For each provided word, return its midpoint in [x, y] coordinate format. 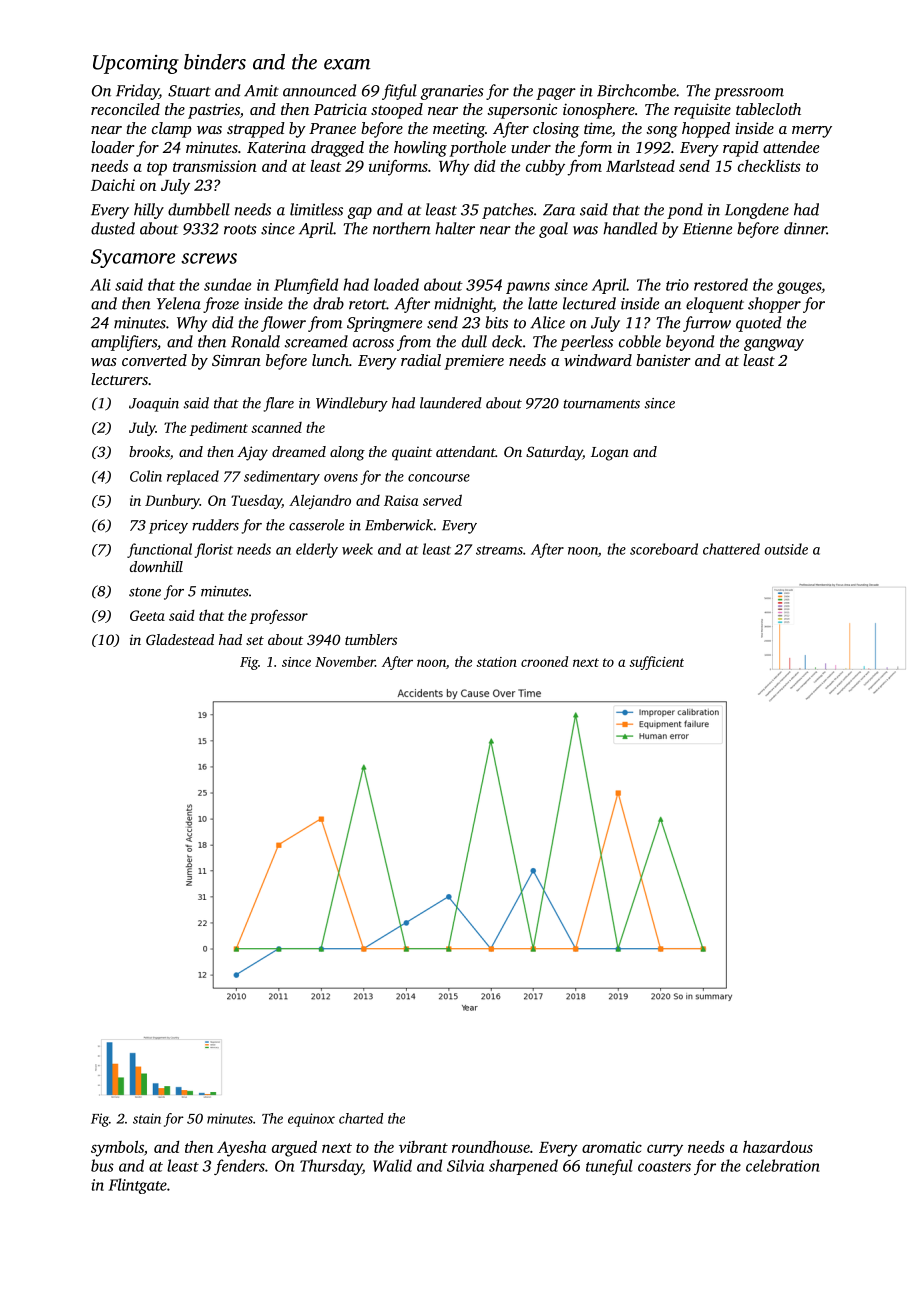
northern [402, 228]
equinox [311, 1120]
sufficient [656, 663]
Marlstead [640, 166]
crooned [544, 661]
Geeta [147, 615]
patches [508, 211]
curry [665, 1150]
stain [147, 1118]
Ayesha [241, 1149]
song [662, 132]
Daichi [113, 185]
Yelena [178, 303]
